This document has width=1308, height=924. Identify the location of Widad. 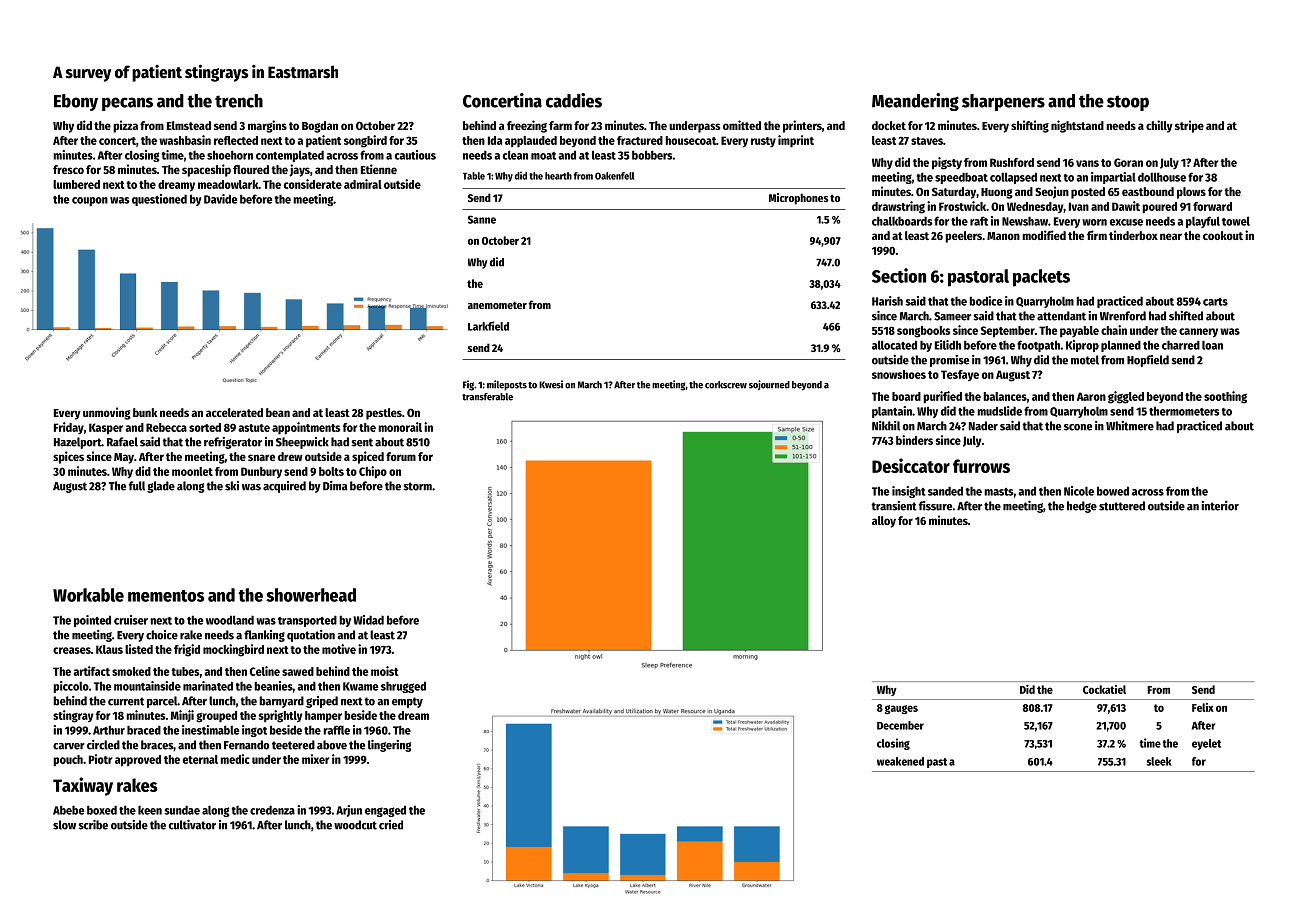
(368, 620).
